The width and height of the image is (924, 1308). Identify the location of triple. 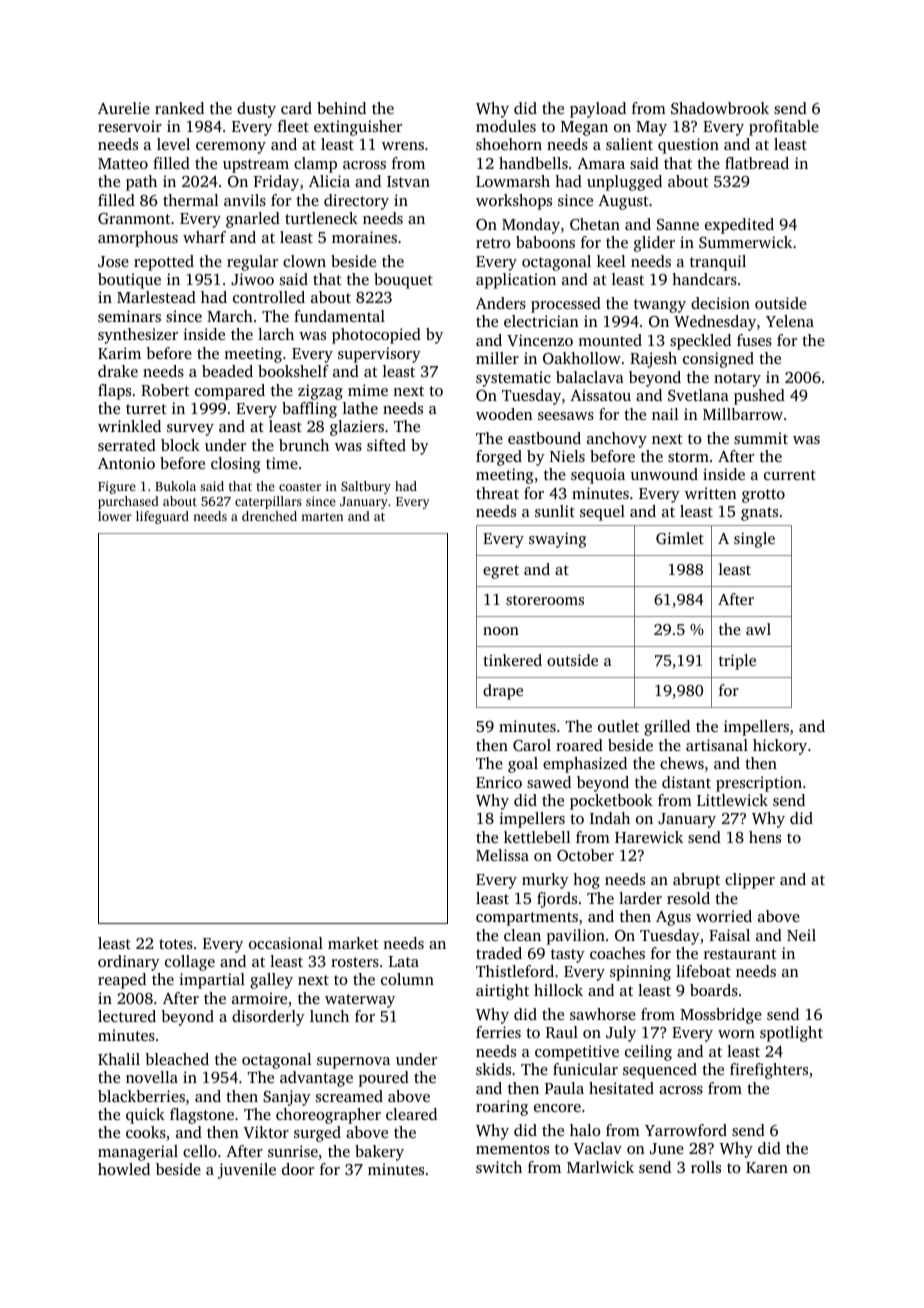
(737, 662).
